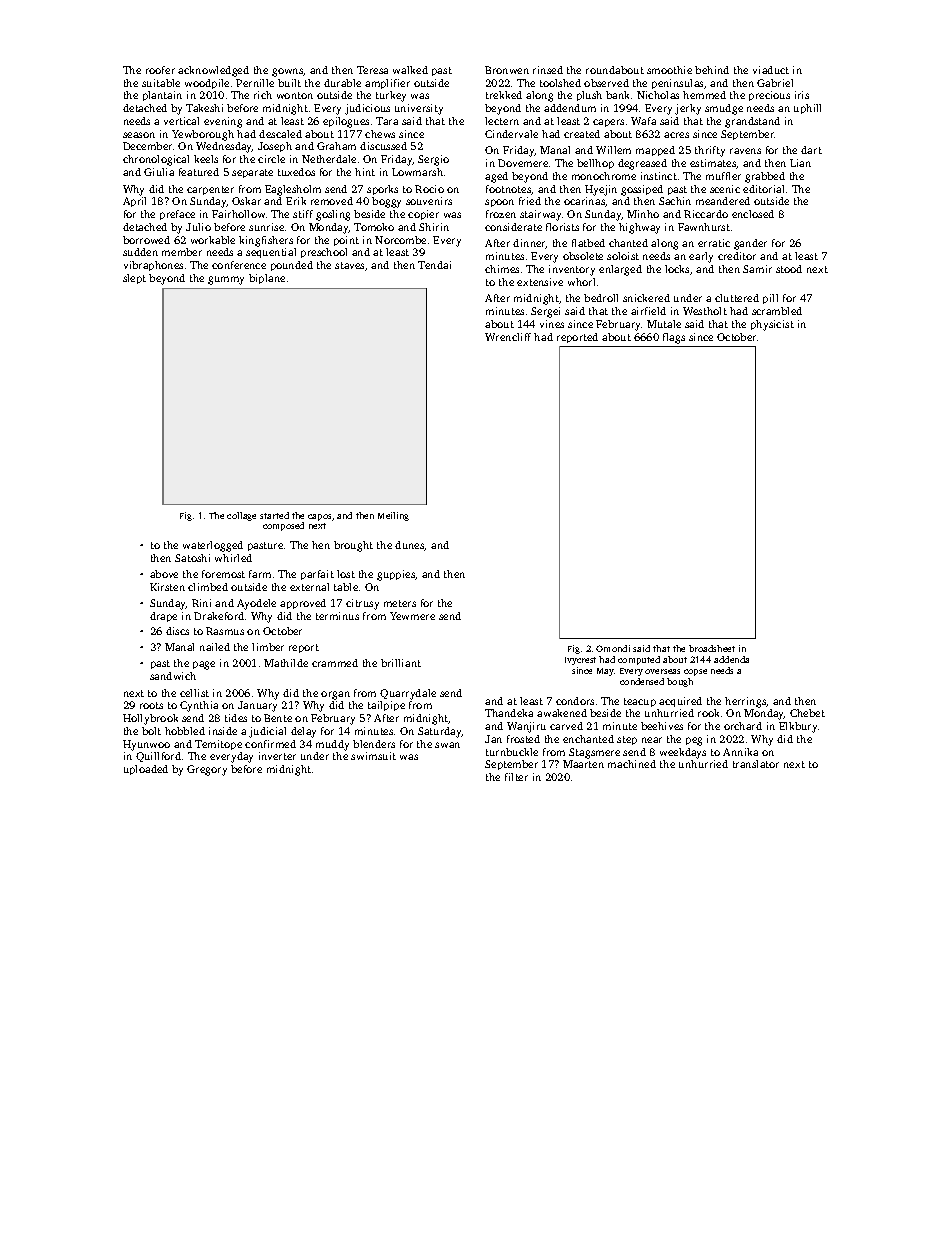  What do you see at coordinates (410, 70) in the image?
I see `walked` at bounding box center [410, 70].
